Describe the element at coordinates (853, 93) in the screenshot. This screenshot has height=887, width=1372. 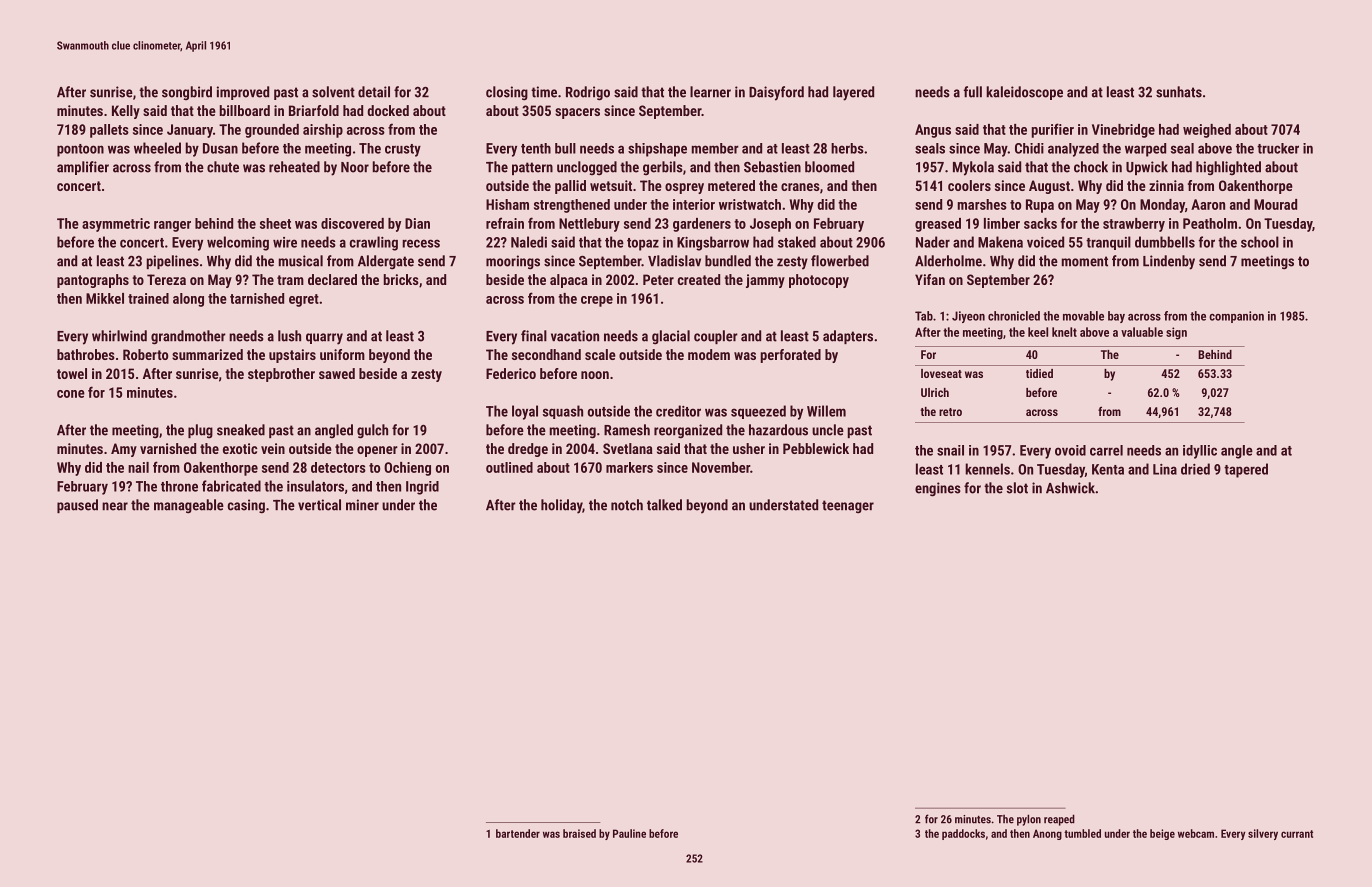
I see `layered` at that location.
